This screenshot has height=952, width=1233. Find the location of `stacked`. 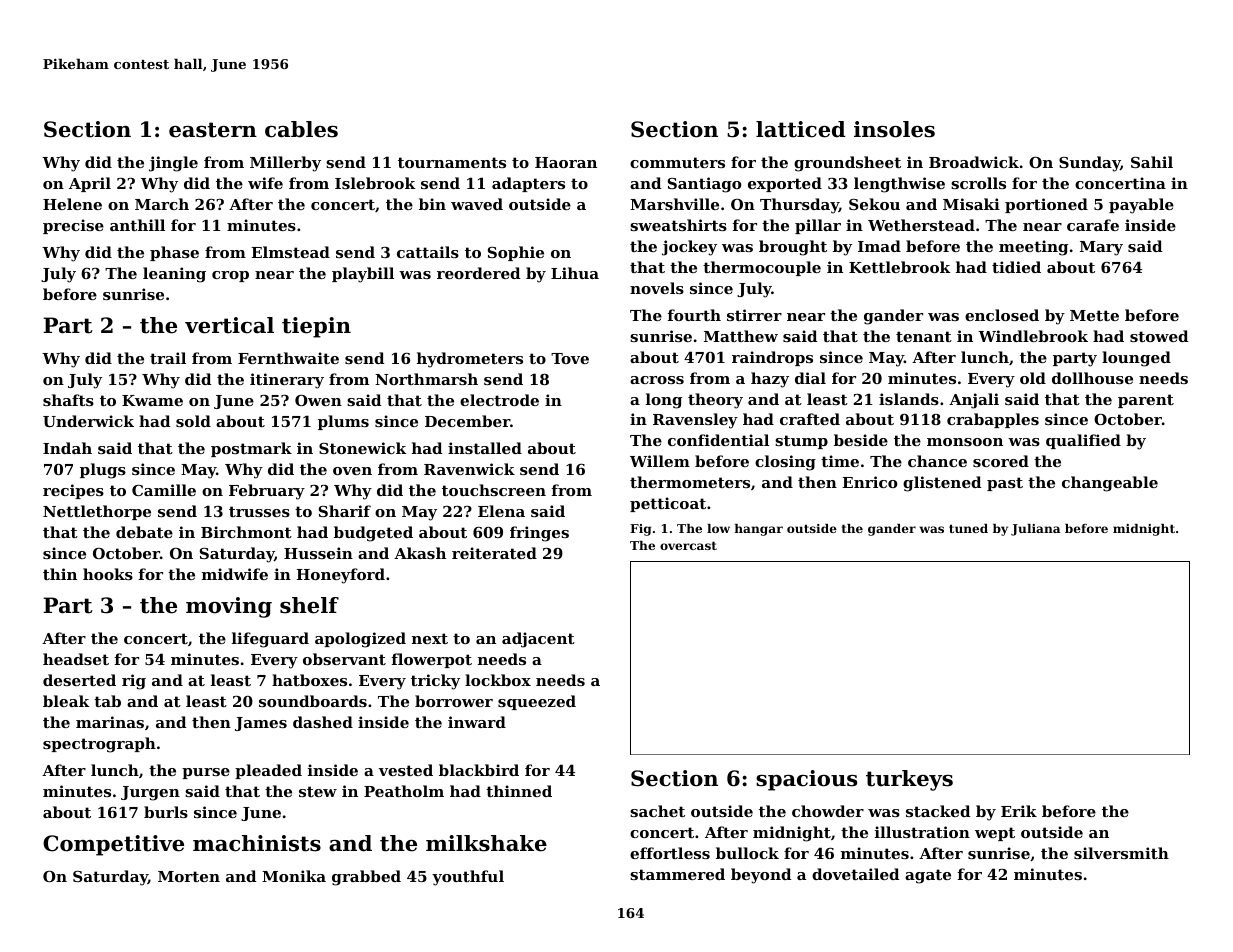

stacked is located at coordinates (938, 811).
